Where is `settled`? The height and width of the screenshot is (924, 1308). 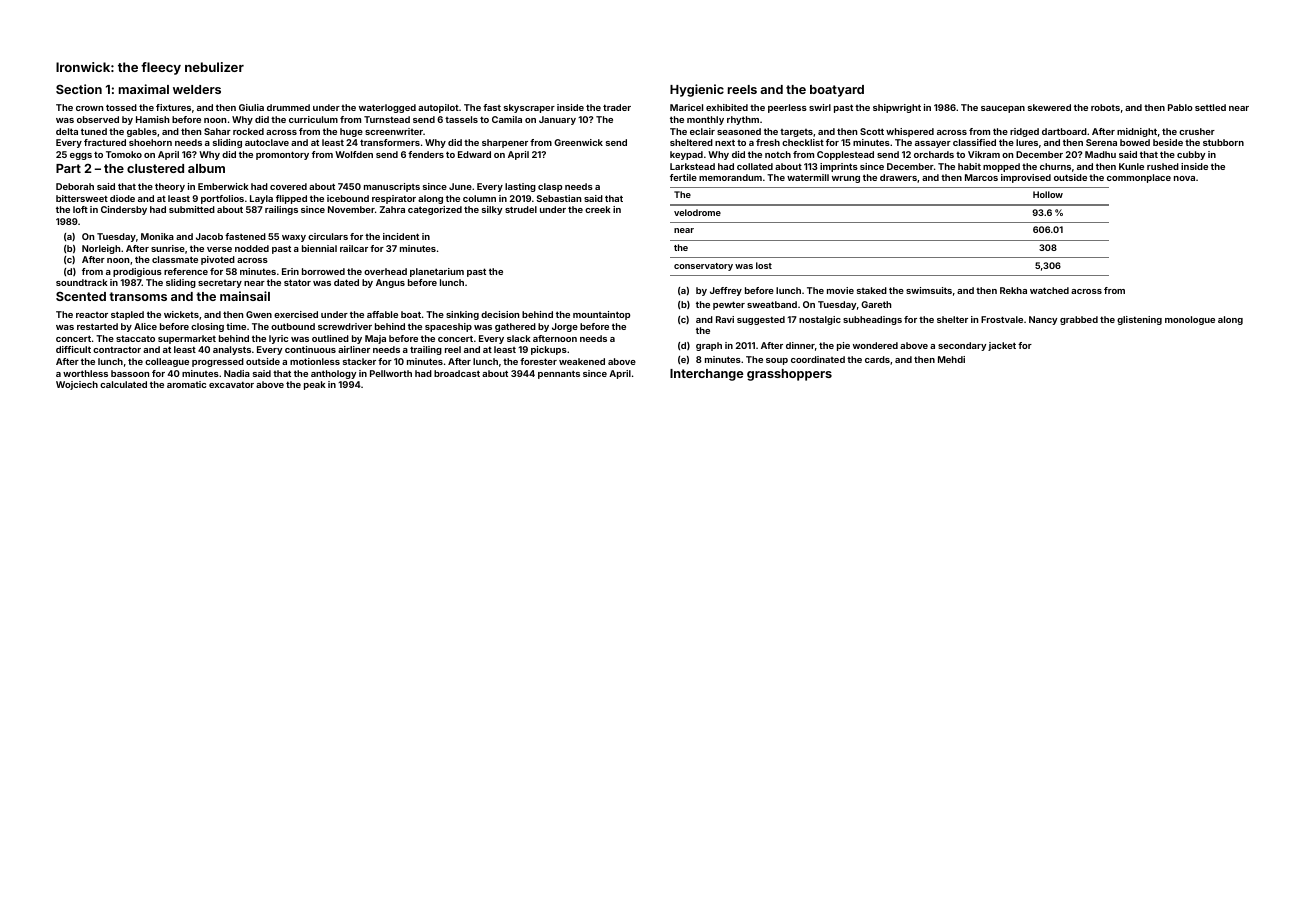
settled is located at coordinates (1210, 107).
